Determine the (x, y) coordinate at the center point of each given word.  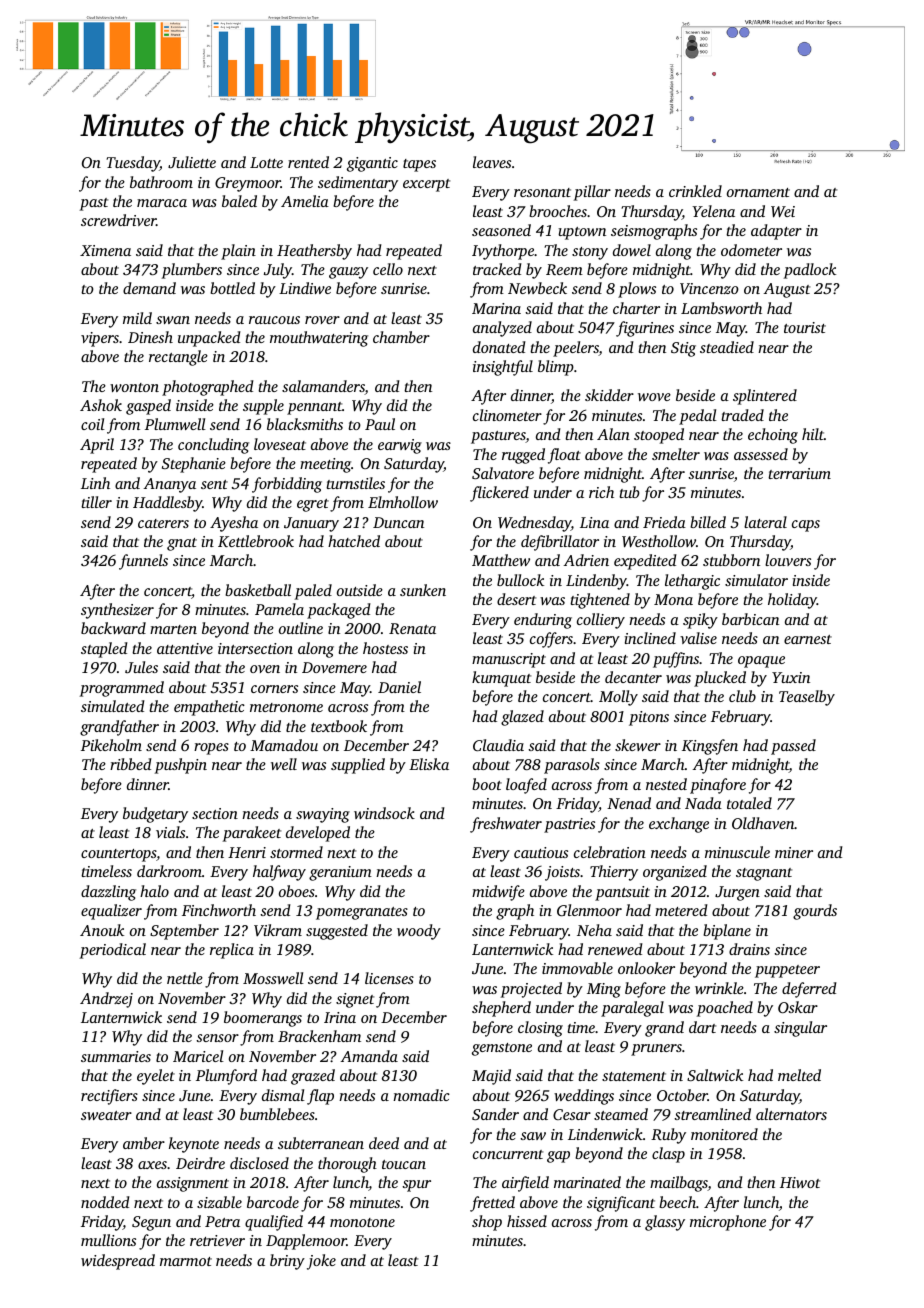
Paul (380, 424)
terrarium (799, 473)
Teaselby (807, 698)
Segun (151, 1223)
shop (487, 1223)
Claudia (498, 745)
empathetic (209, 708)
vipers (100, 339)
